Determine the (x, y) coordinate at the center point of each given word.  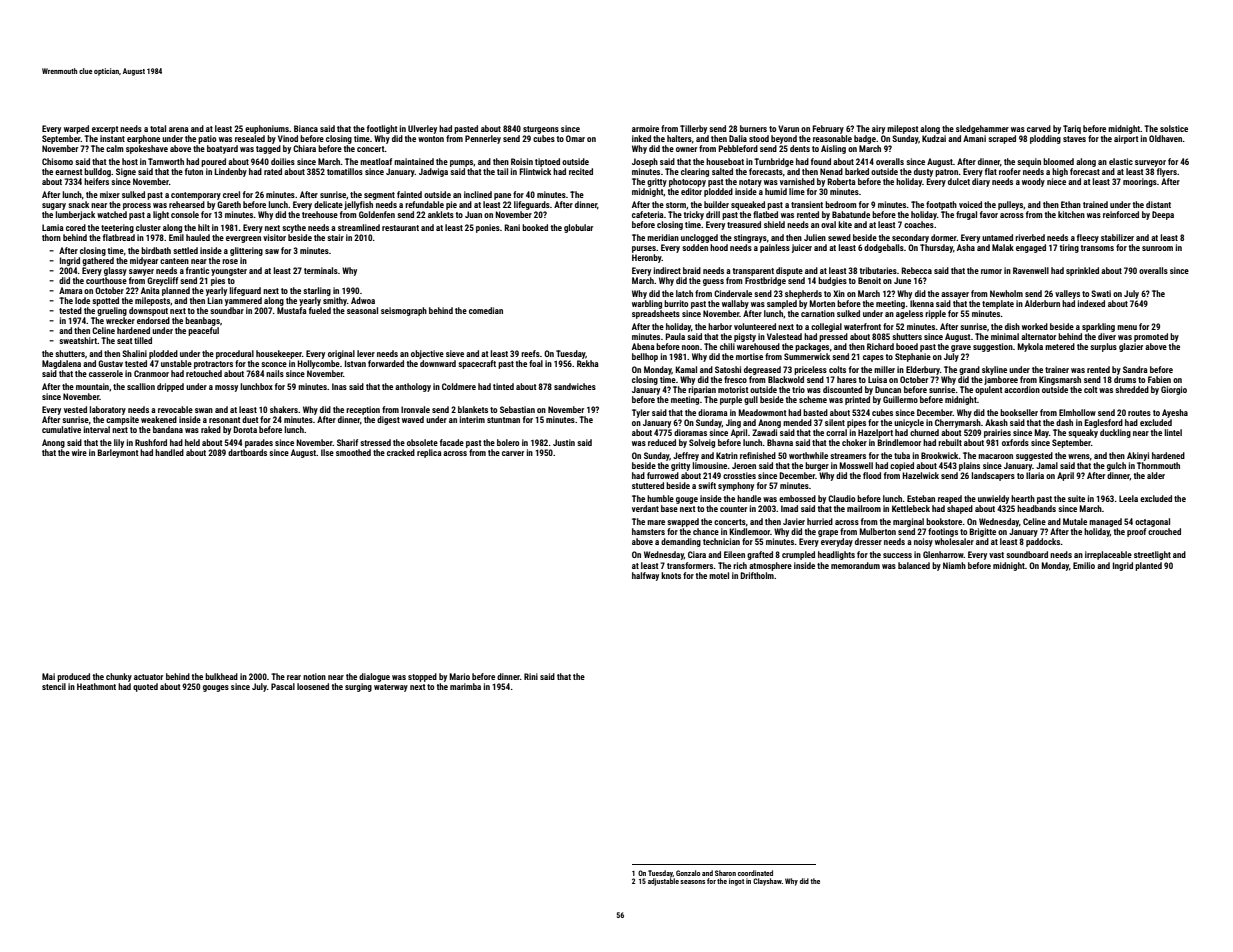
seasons (692, 882)
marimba (465, 686)
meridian (663, 237)
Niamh (954, 565)
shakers (284, 409)
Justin (564, 442)
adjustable (663, 882)
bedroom (841, 204)
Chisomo (57, 161)
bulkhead (221, 676)
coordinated (755, 873)
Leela (1128, 498)
